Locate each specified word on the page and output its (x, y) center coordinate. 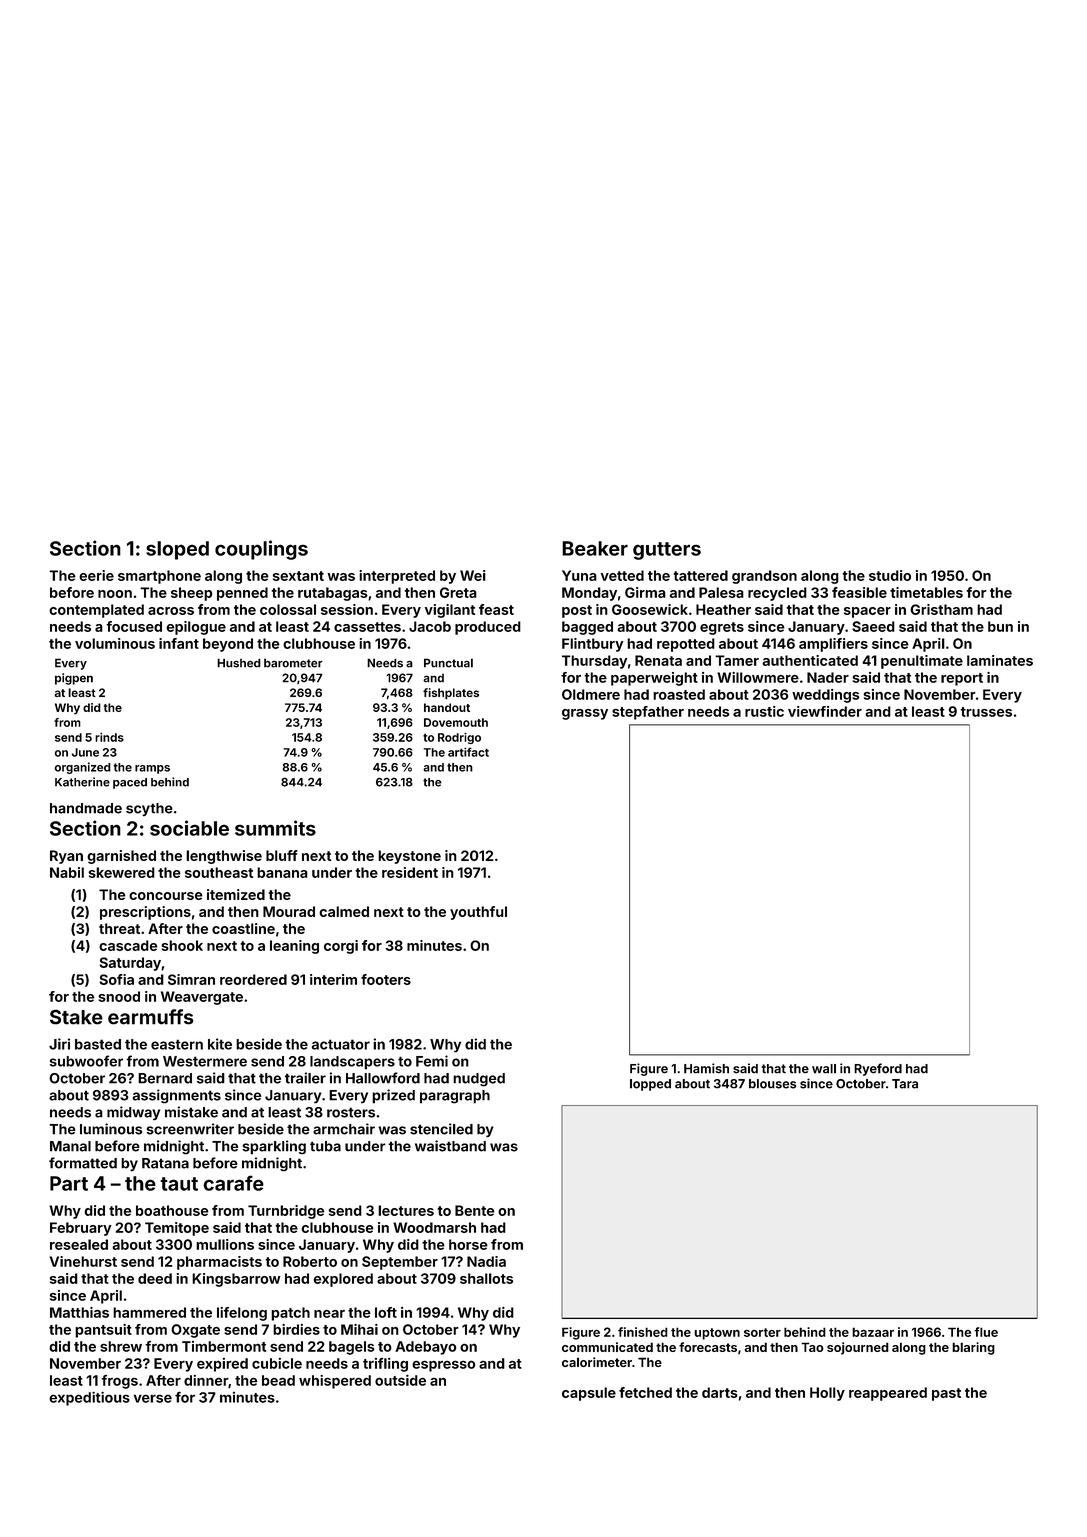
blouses (773, 1084)
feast (496, 609)
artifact (468, 752)
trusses (986, 712)
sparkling (274, 1147)
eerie (96, 575)
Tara (905, 1084)
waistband (450, 1146)
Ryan (66, 857)
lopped (650, 1085)
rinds (109, 737)
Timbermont (224, 1346)
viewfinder (825, 711)
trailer (305, 1078)
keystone (409, 857)
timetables (926, 592)
